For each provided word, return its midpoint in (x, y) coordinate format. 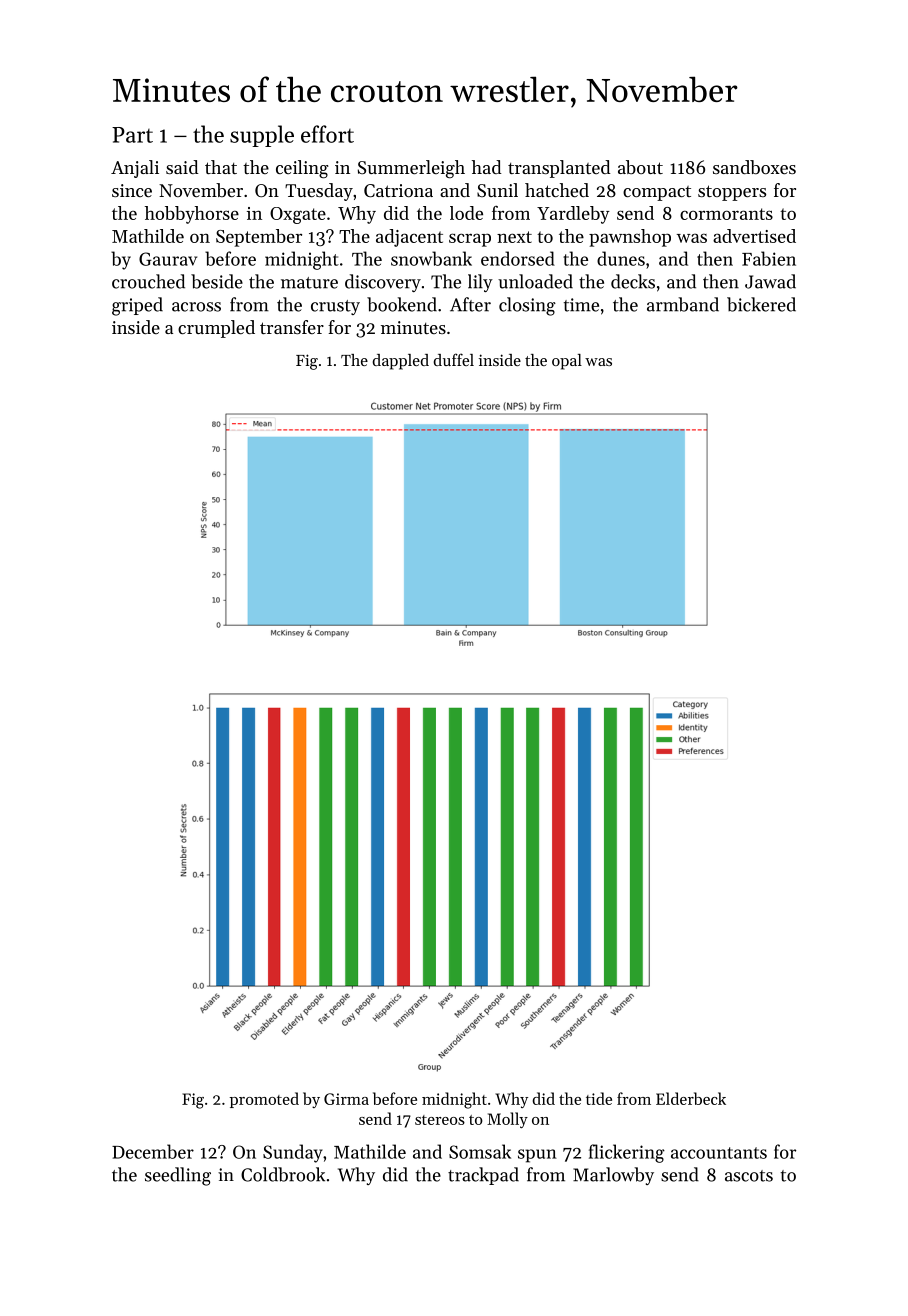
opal (567, 362)
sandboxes (754, 167)
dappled (400, 362)
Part (132, 135)
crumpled (216, 329)
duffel (453, 359)
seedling (178, 1176)
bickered (761, 304)
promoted (264, 1100)
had (487, 167)
